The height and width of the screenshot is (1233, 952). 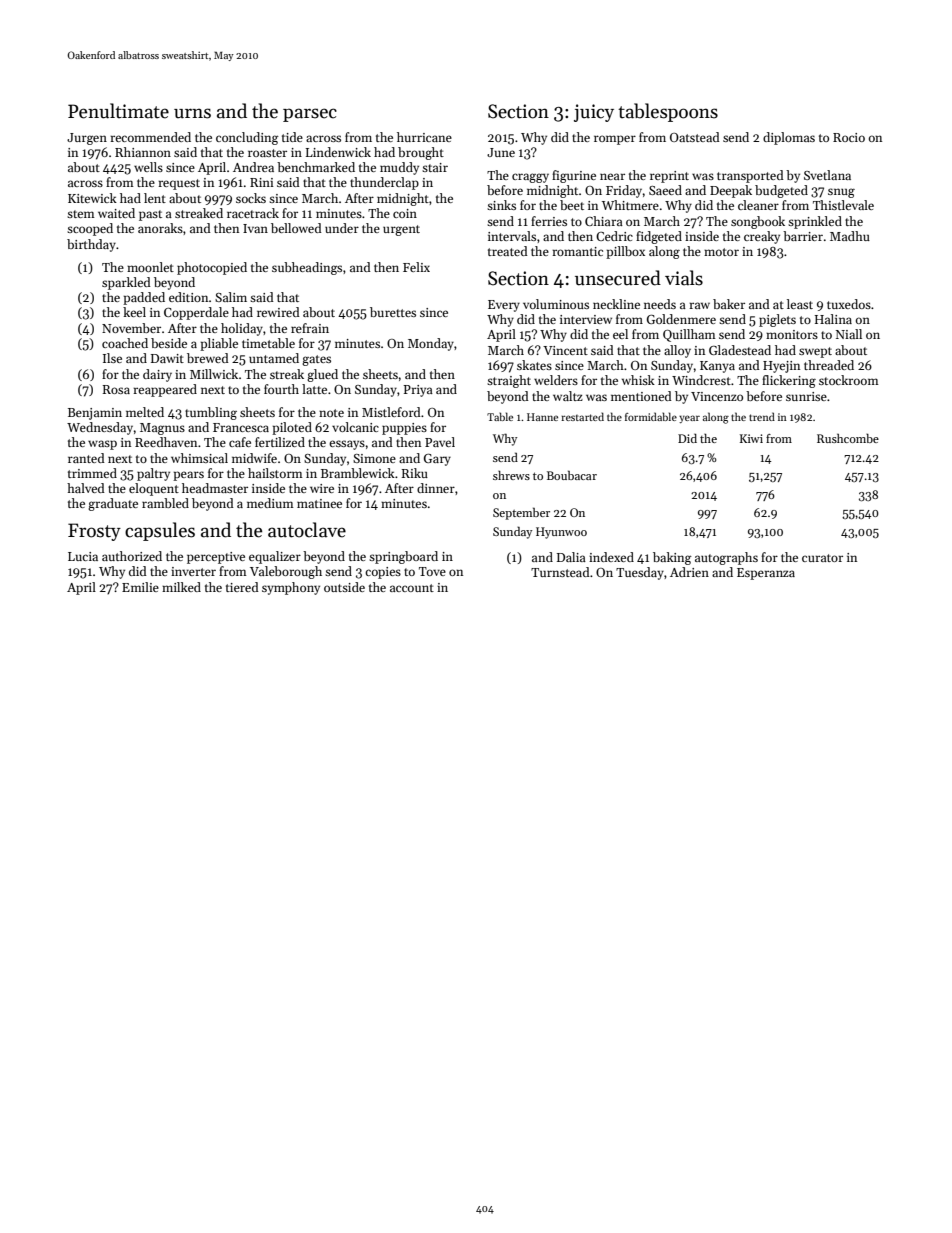 What do you see at coordinates (310, 115) in the screenshot?
I see `parsec` at bounding box center [310, 115].
